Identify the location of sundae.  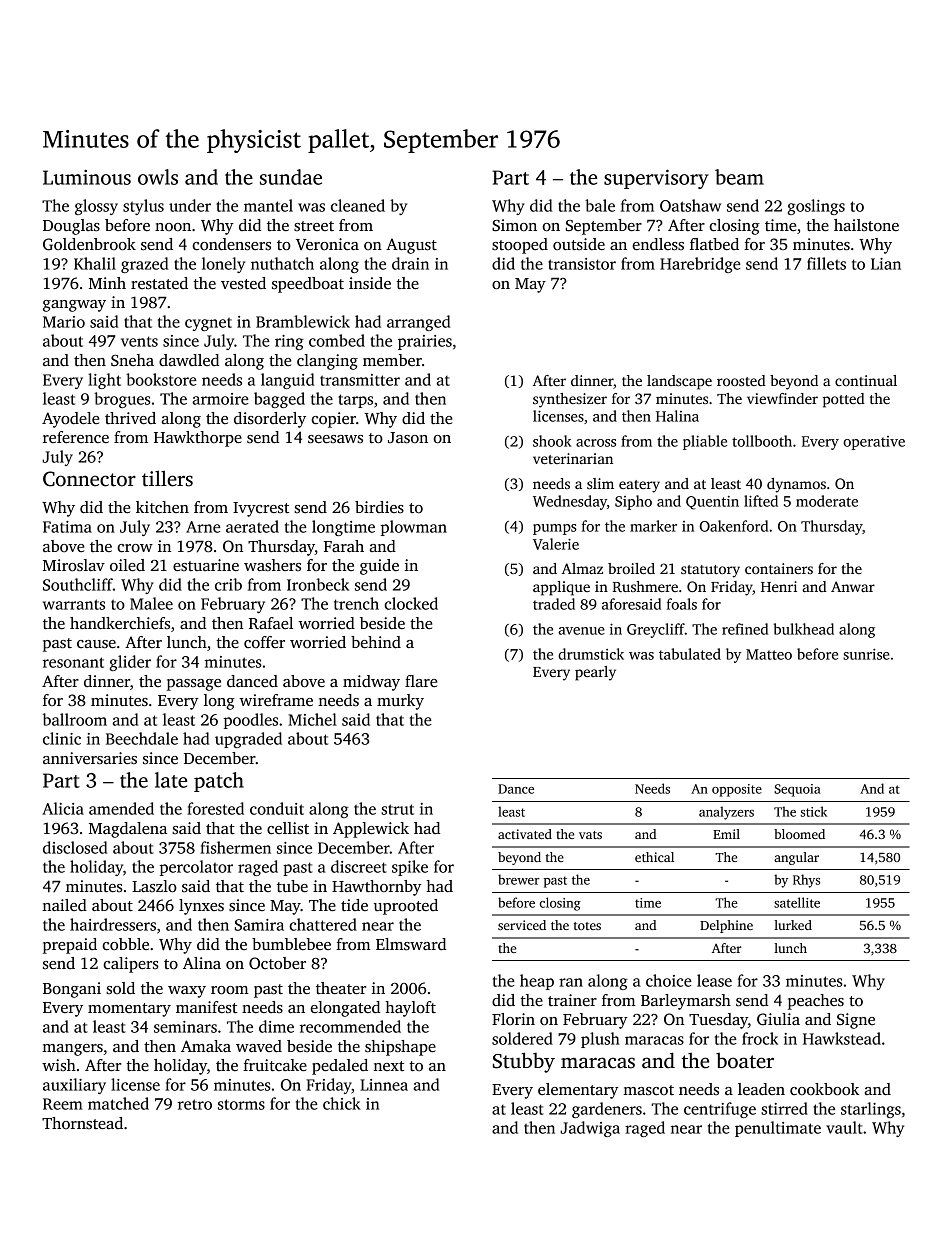
(291, 177).
